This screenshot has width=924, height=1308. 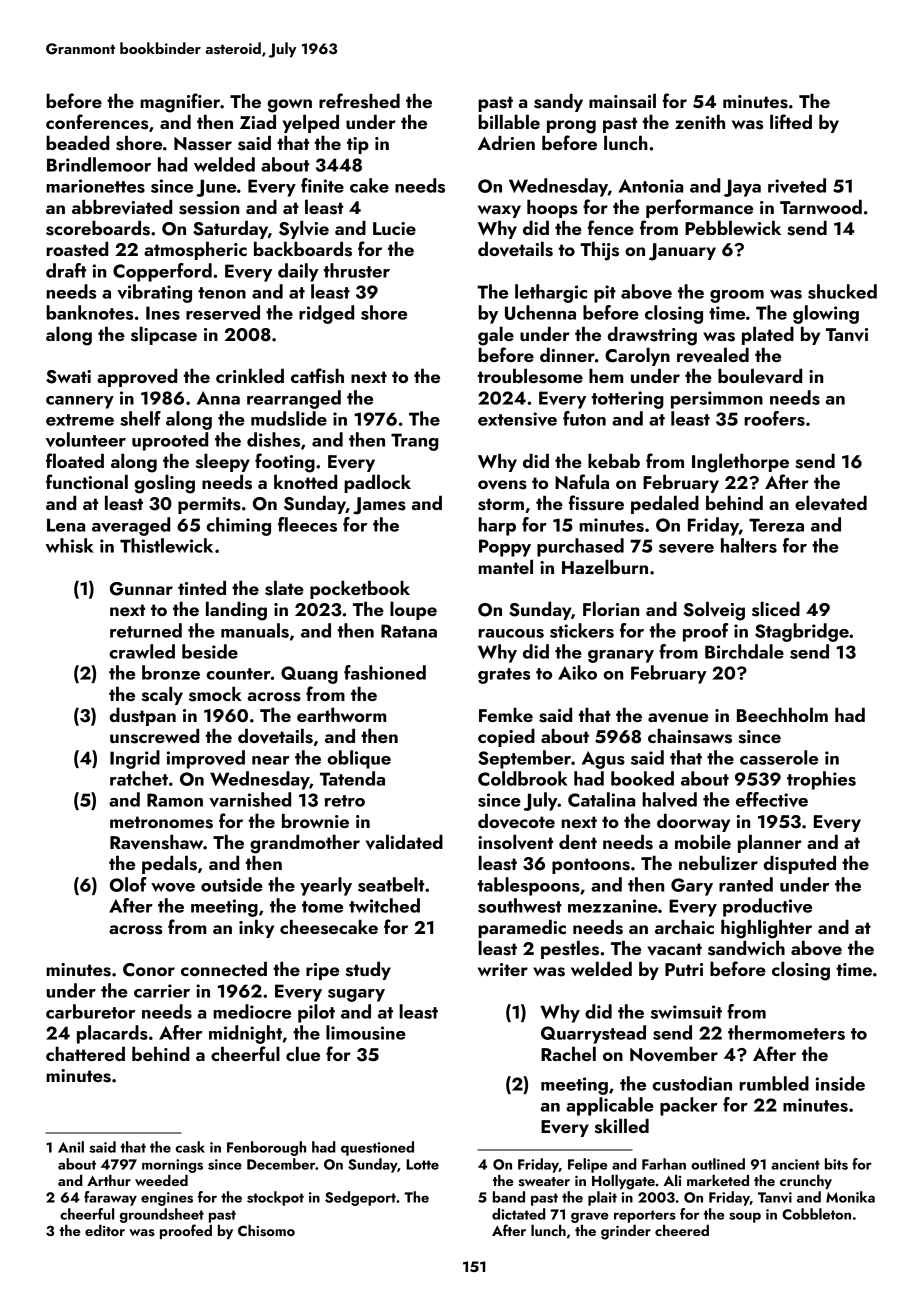 I want to click on editor, so click(x=105, y=1230).
